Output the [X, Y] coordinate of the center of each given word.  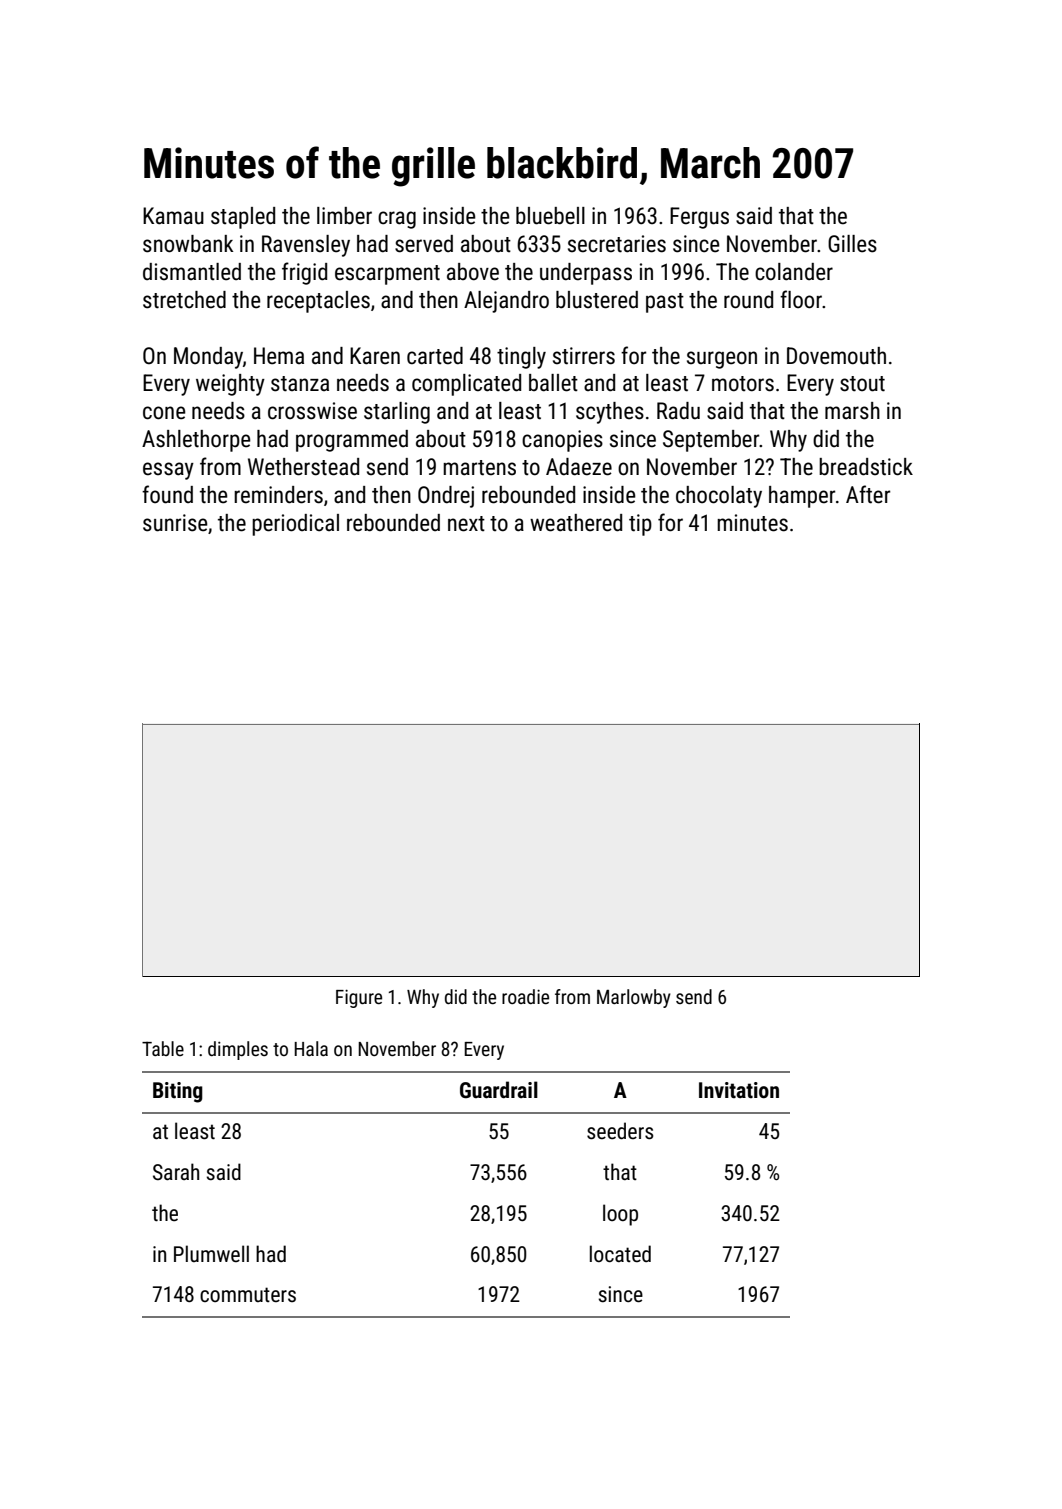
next [466, 524]
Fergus [699, 218]
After [868, 494]
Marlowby [634, 998]
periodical [295, 525]
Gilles [852, 244]
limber [344, 216]
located [620, 1253]
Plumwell [211, 1253]
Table [163, 1048]
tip [640, 525]
